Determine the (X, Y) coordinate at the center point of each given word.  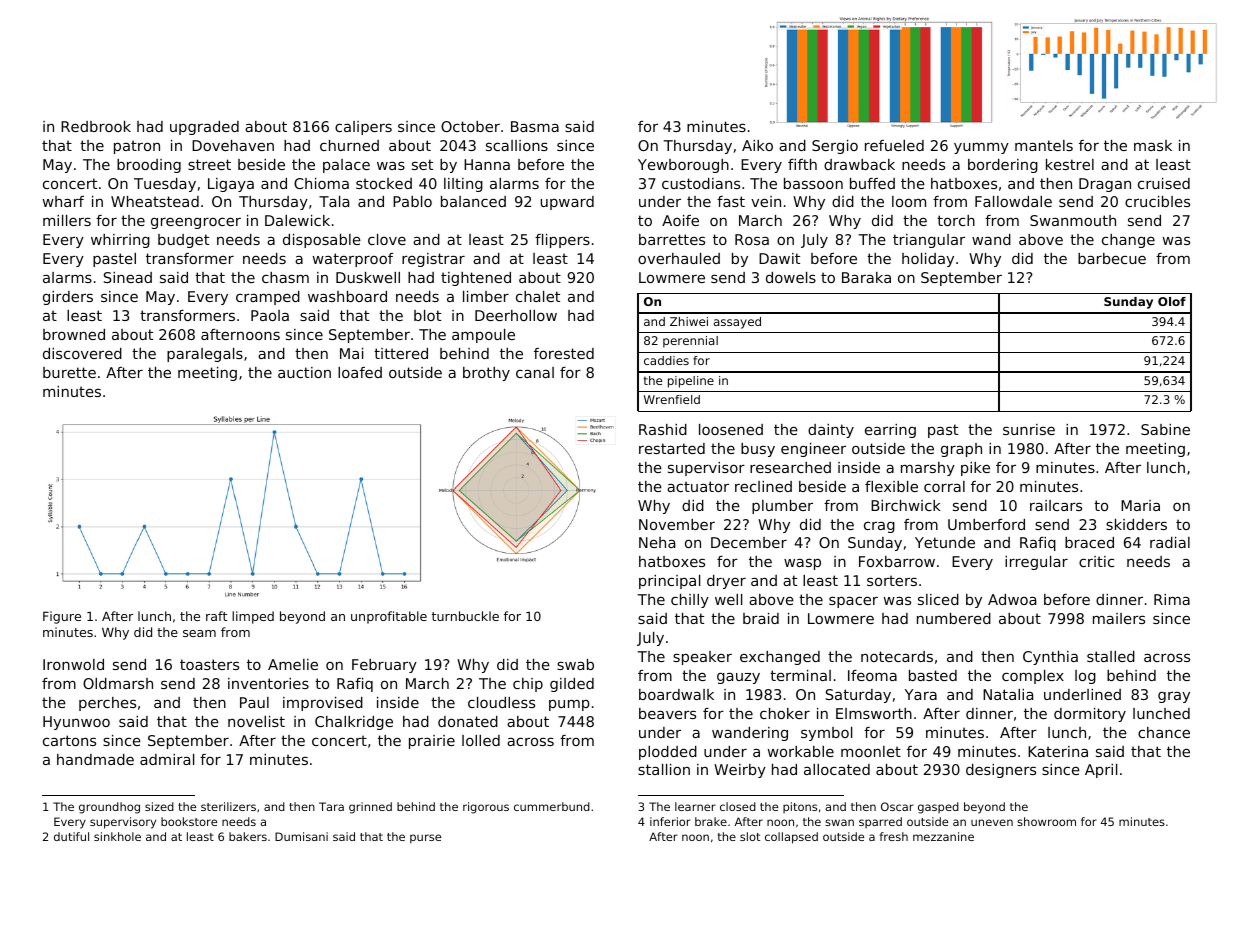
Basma (535, 126)
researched (790, 467)
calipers (363, 128)
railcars (1056, 505)
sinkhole (117, 836)
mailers (1119, 618)
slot (750, 836)
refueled (894, 145)
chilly (690, 601)
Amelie (293, 664)
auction (304, 372)
